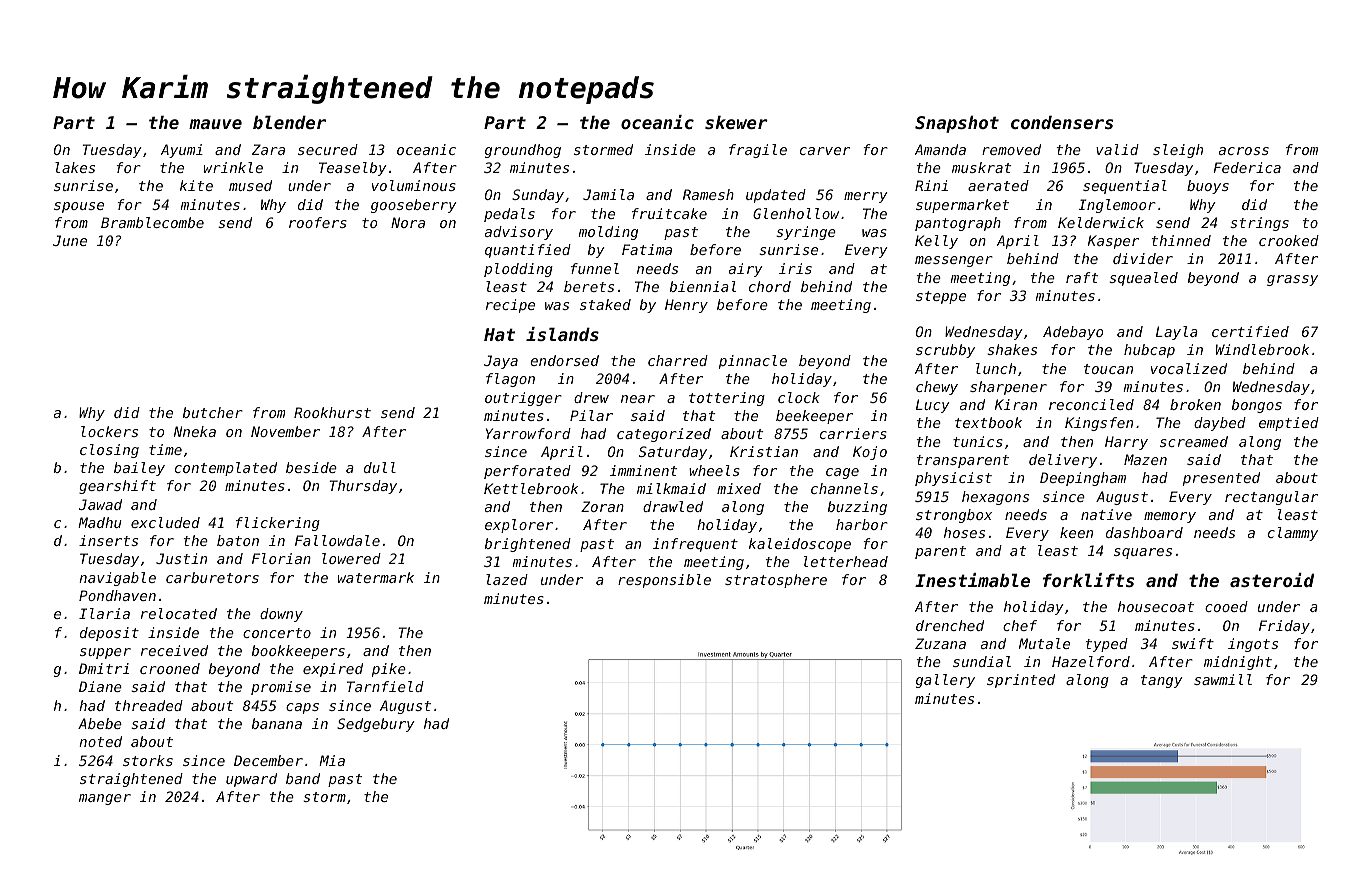  I want to click on band, so click(303, 778).
